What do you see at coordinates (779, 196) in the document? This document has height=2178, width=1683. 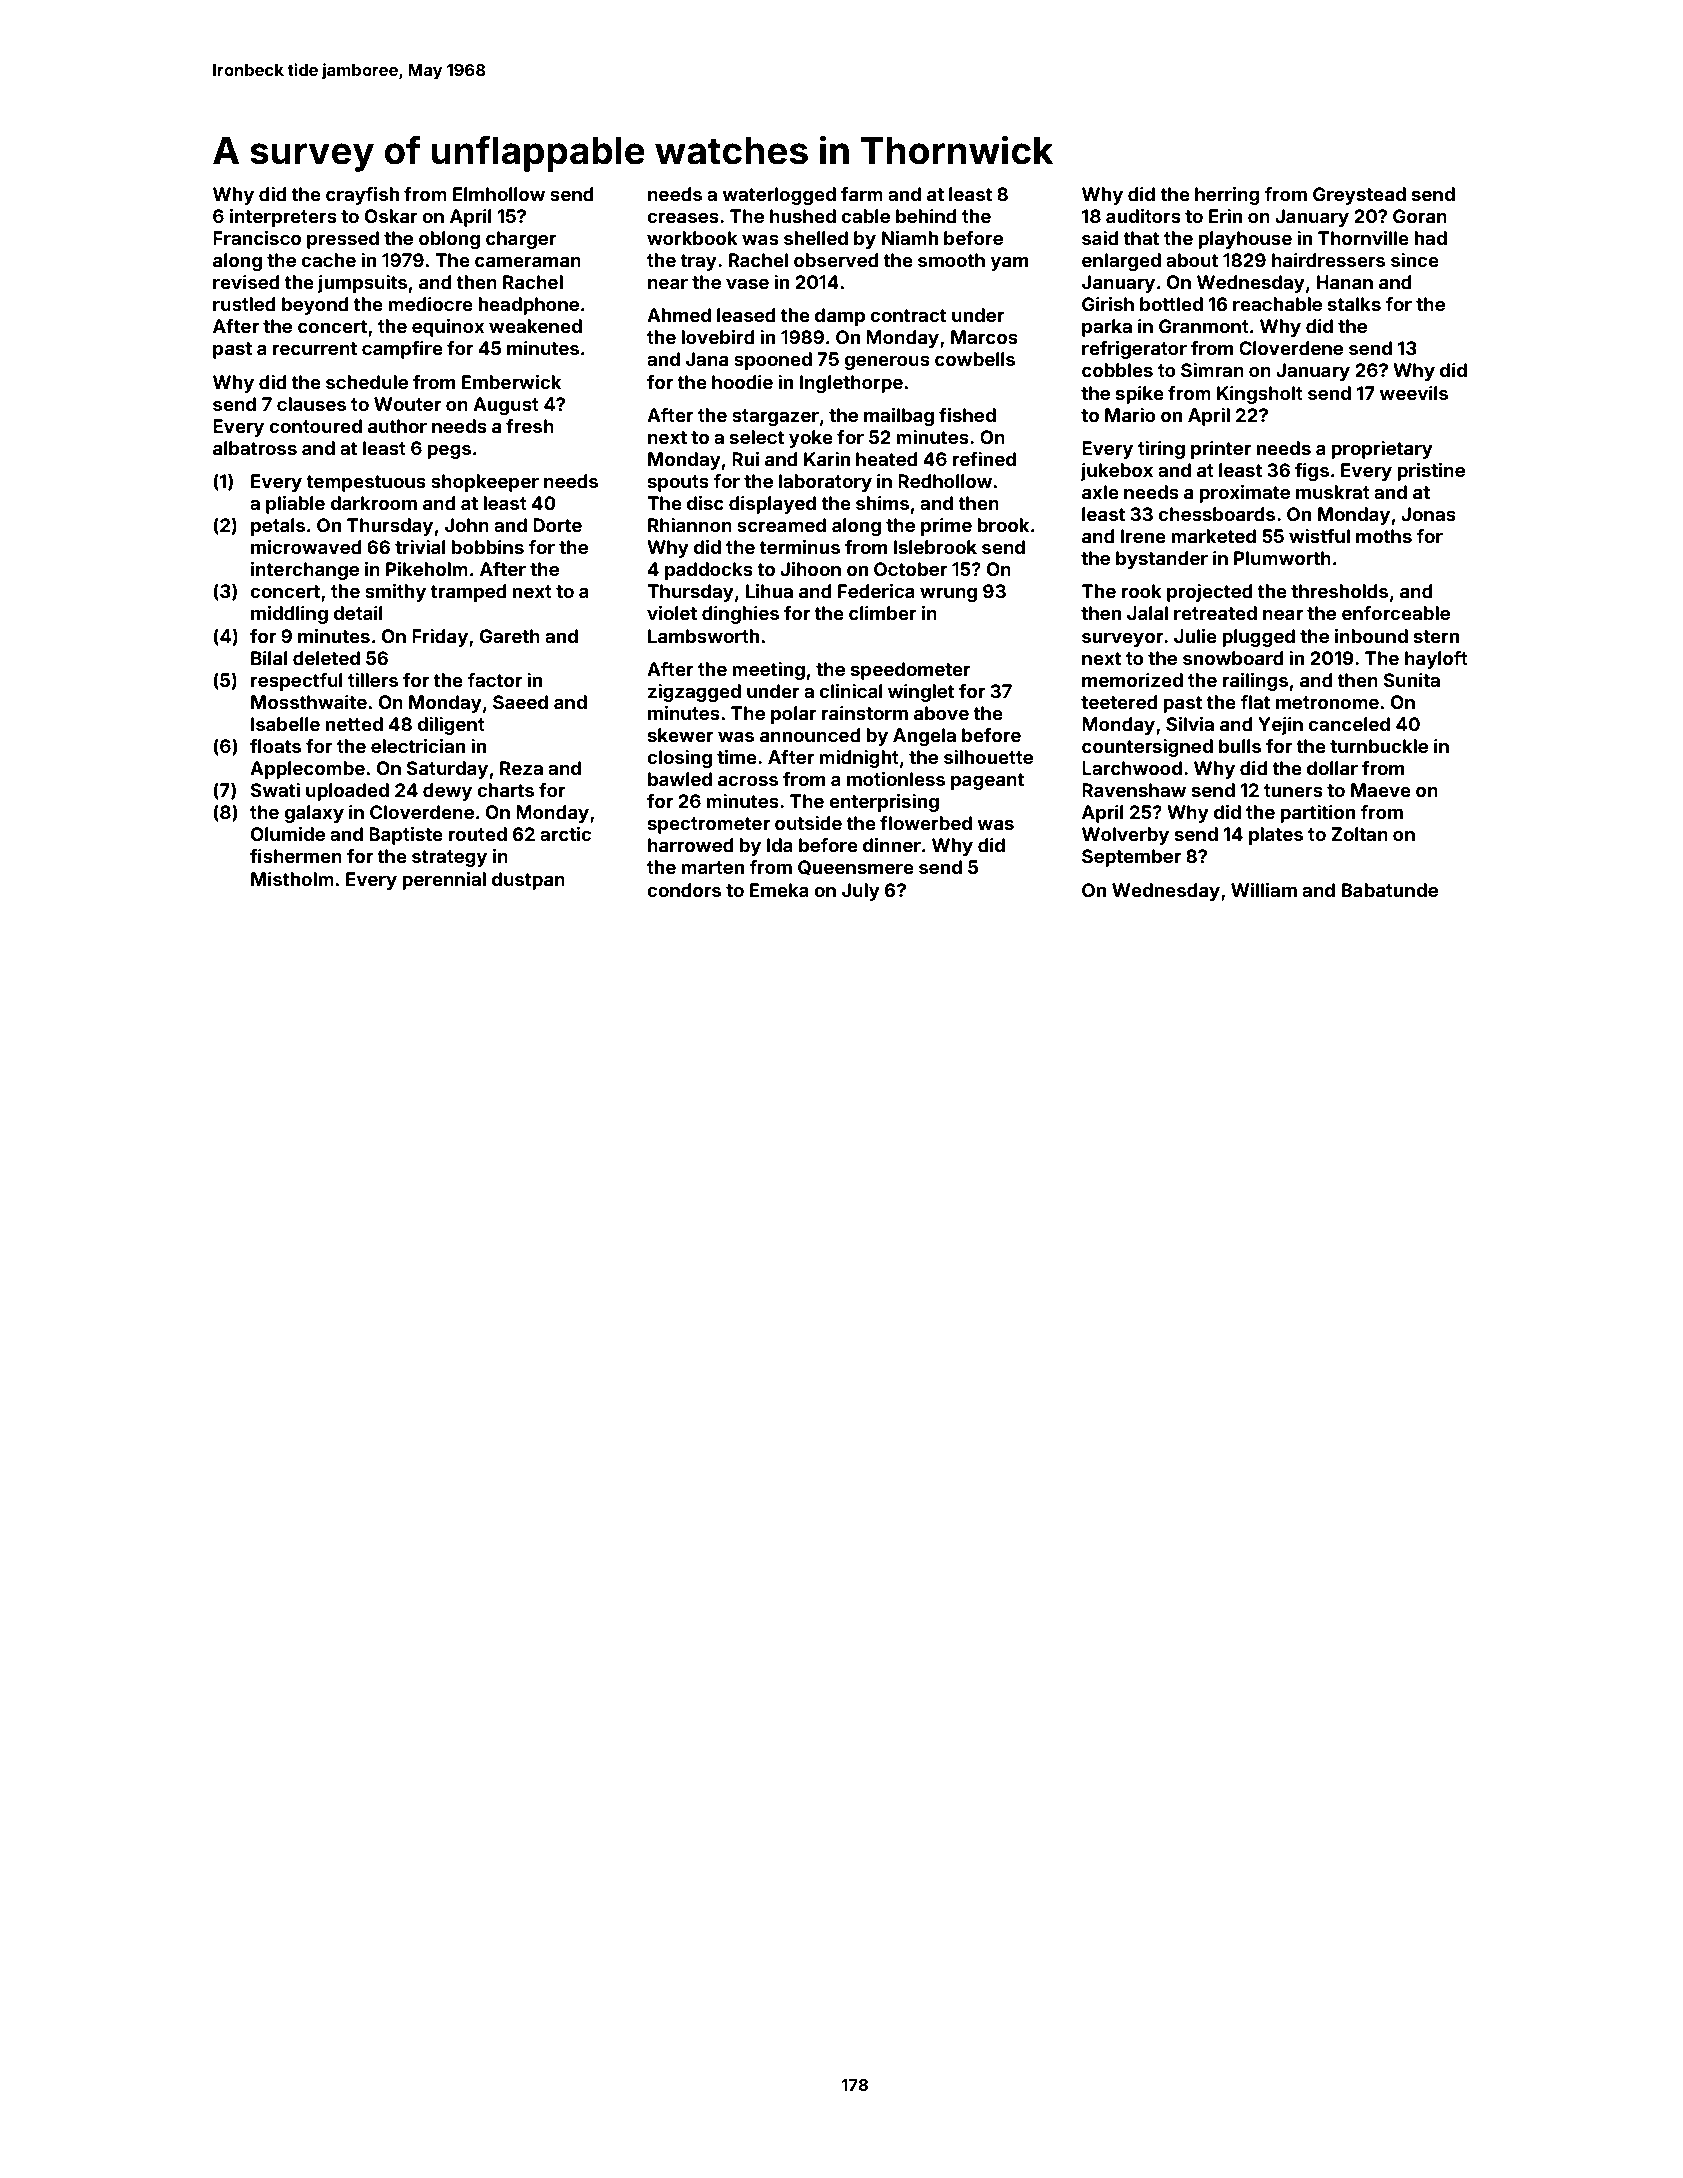 I see `waterlogged` at bounding box center [779, 196].
